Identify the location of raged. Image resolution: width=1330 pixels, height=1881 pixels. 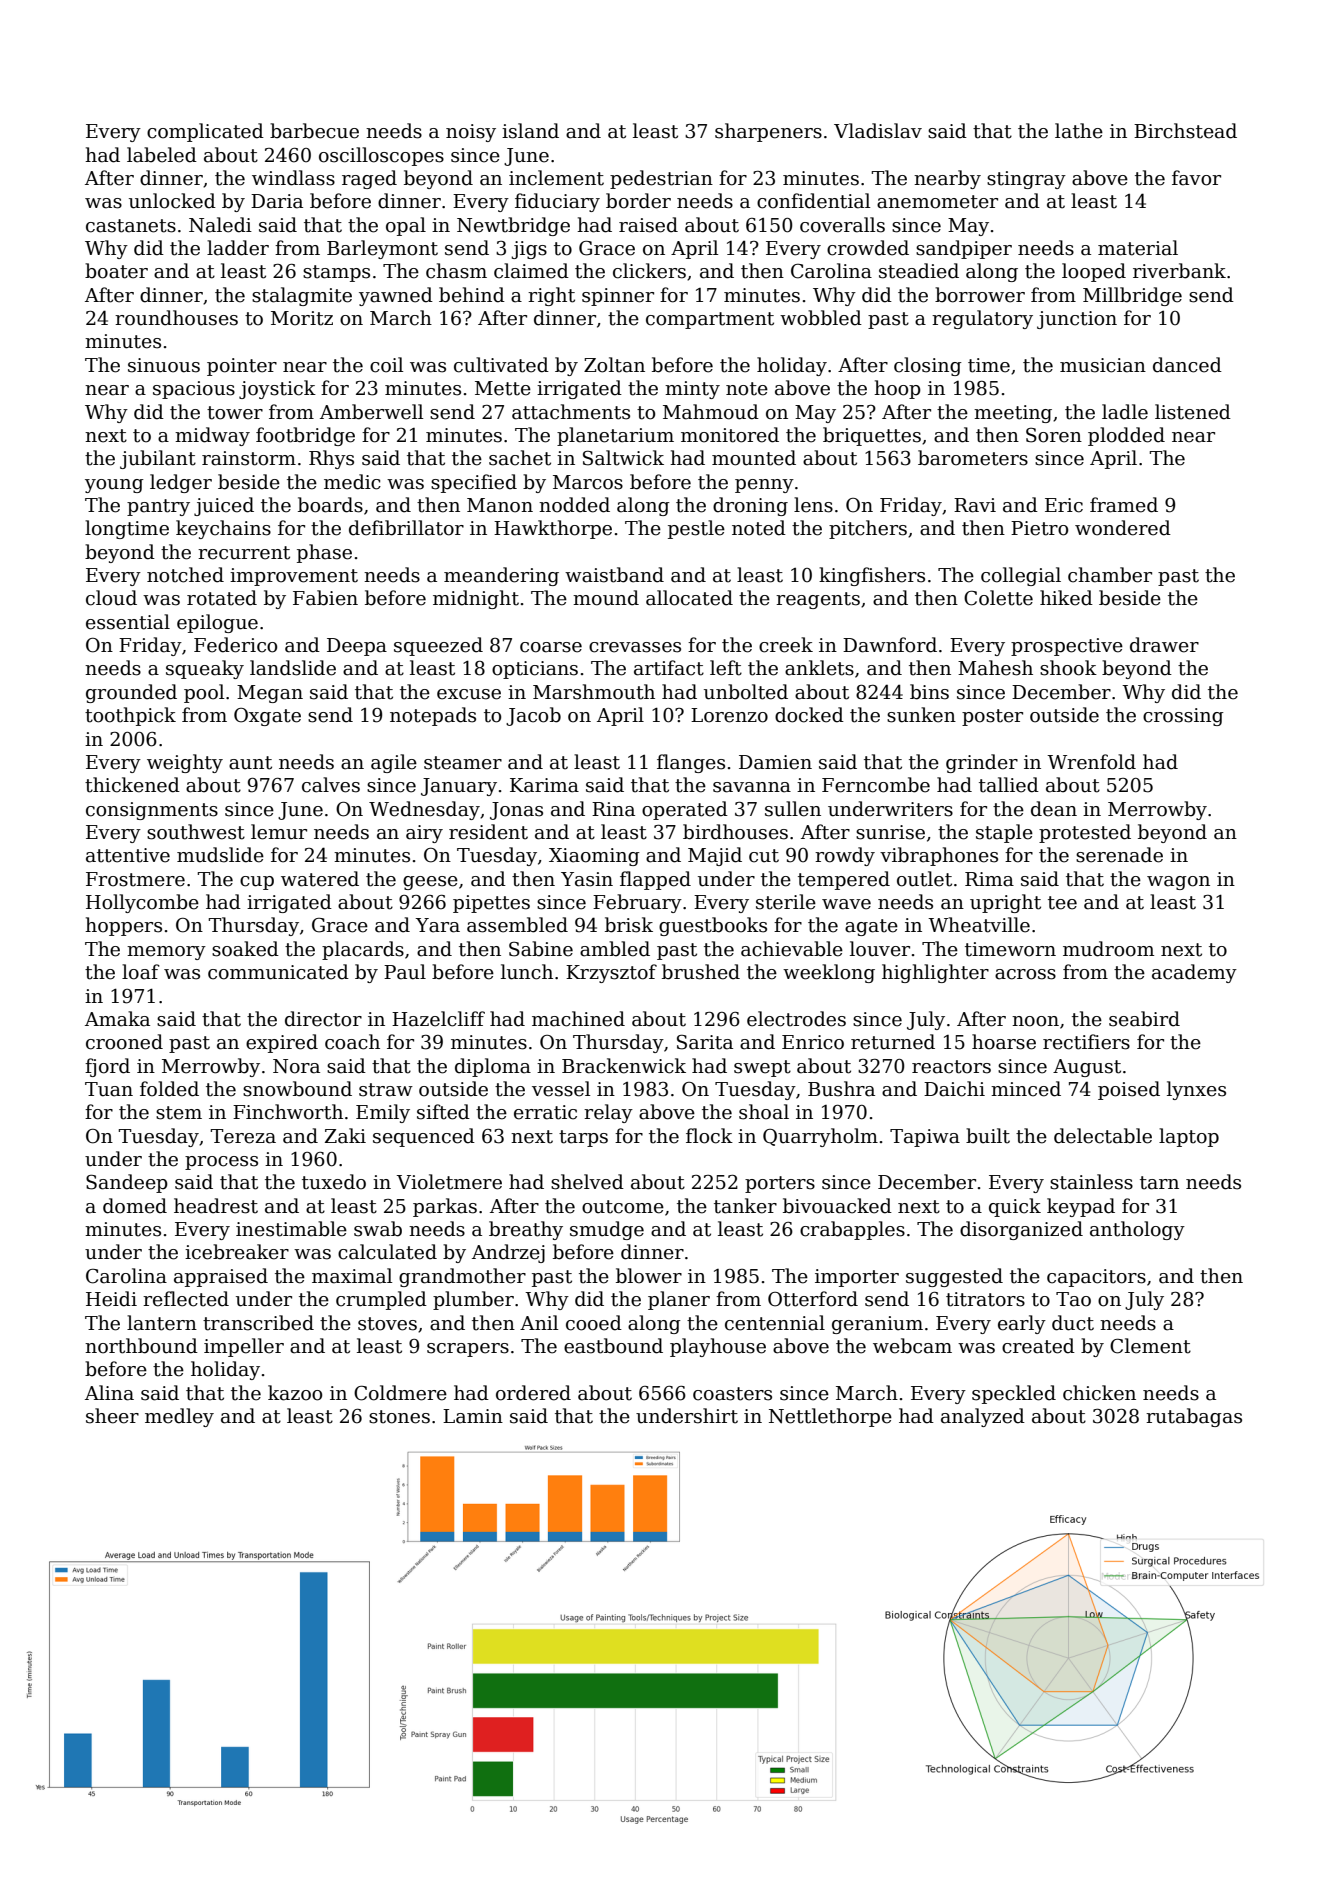
(369, 179).
